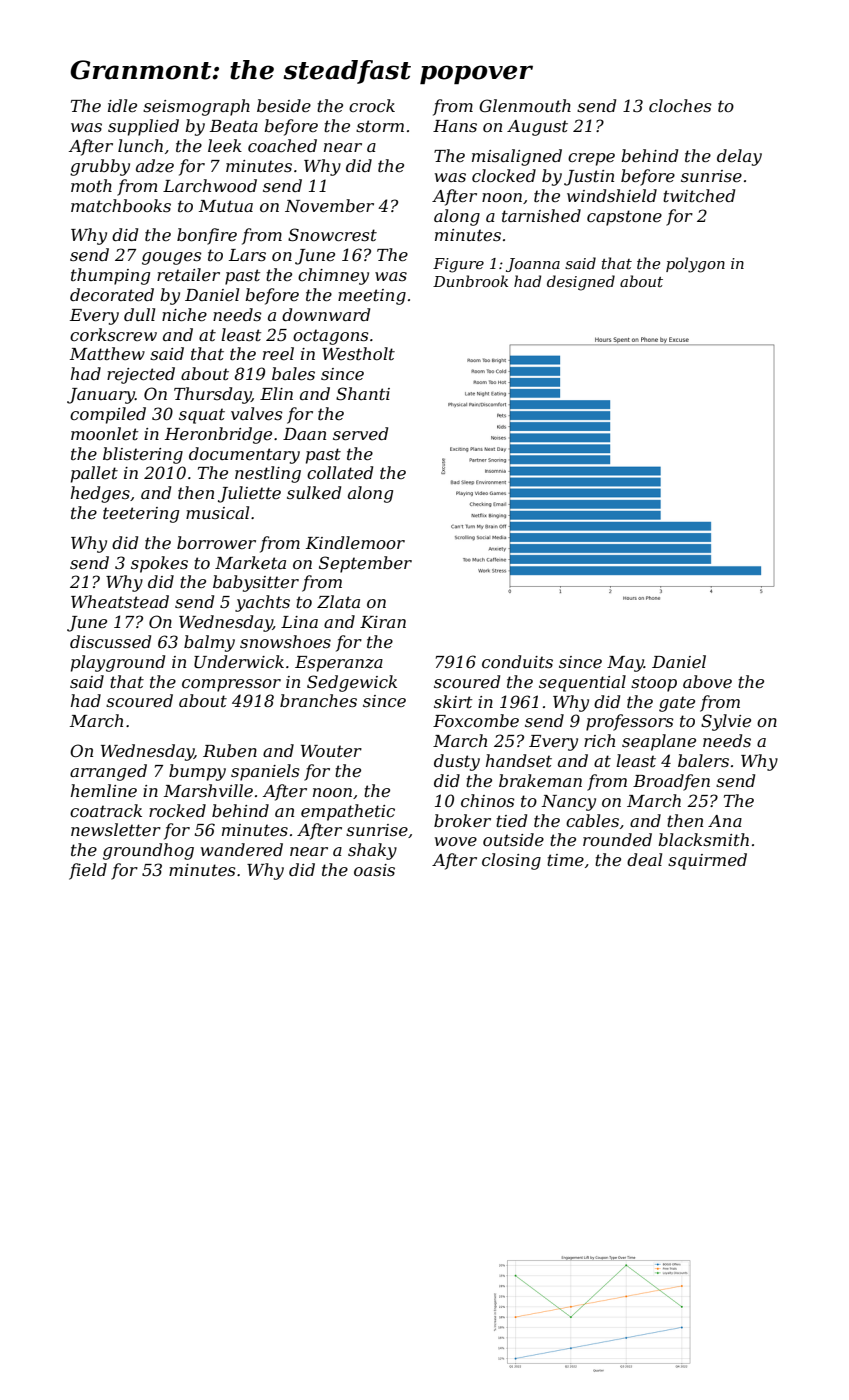 This document has height=1400, width=849. What do you see at coordinates (88, 871) in the document?
I see `field` at bounding box center [88, 871].
